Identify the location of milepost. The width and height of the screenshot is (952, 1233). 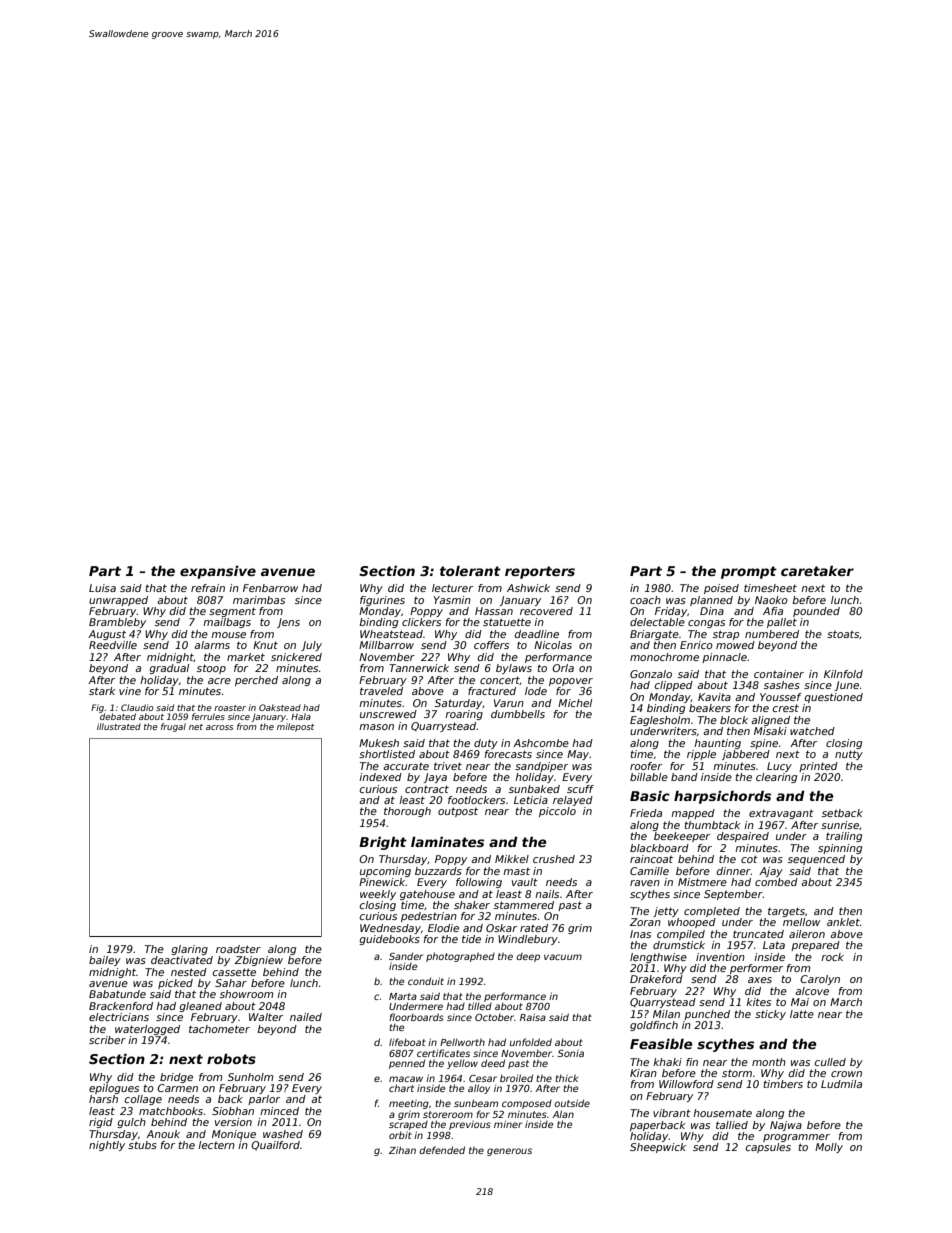
(295, 727).
